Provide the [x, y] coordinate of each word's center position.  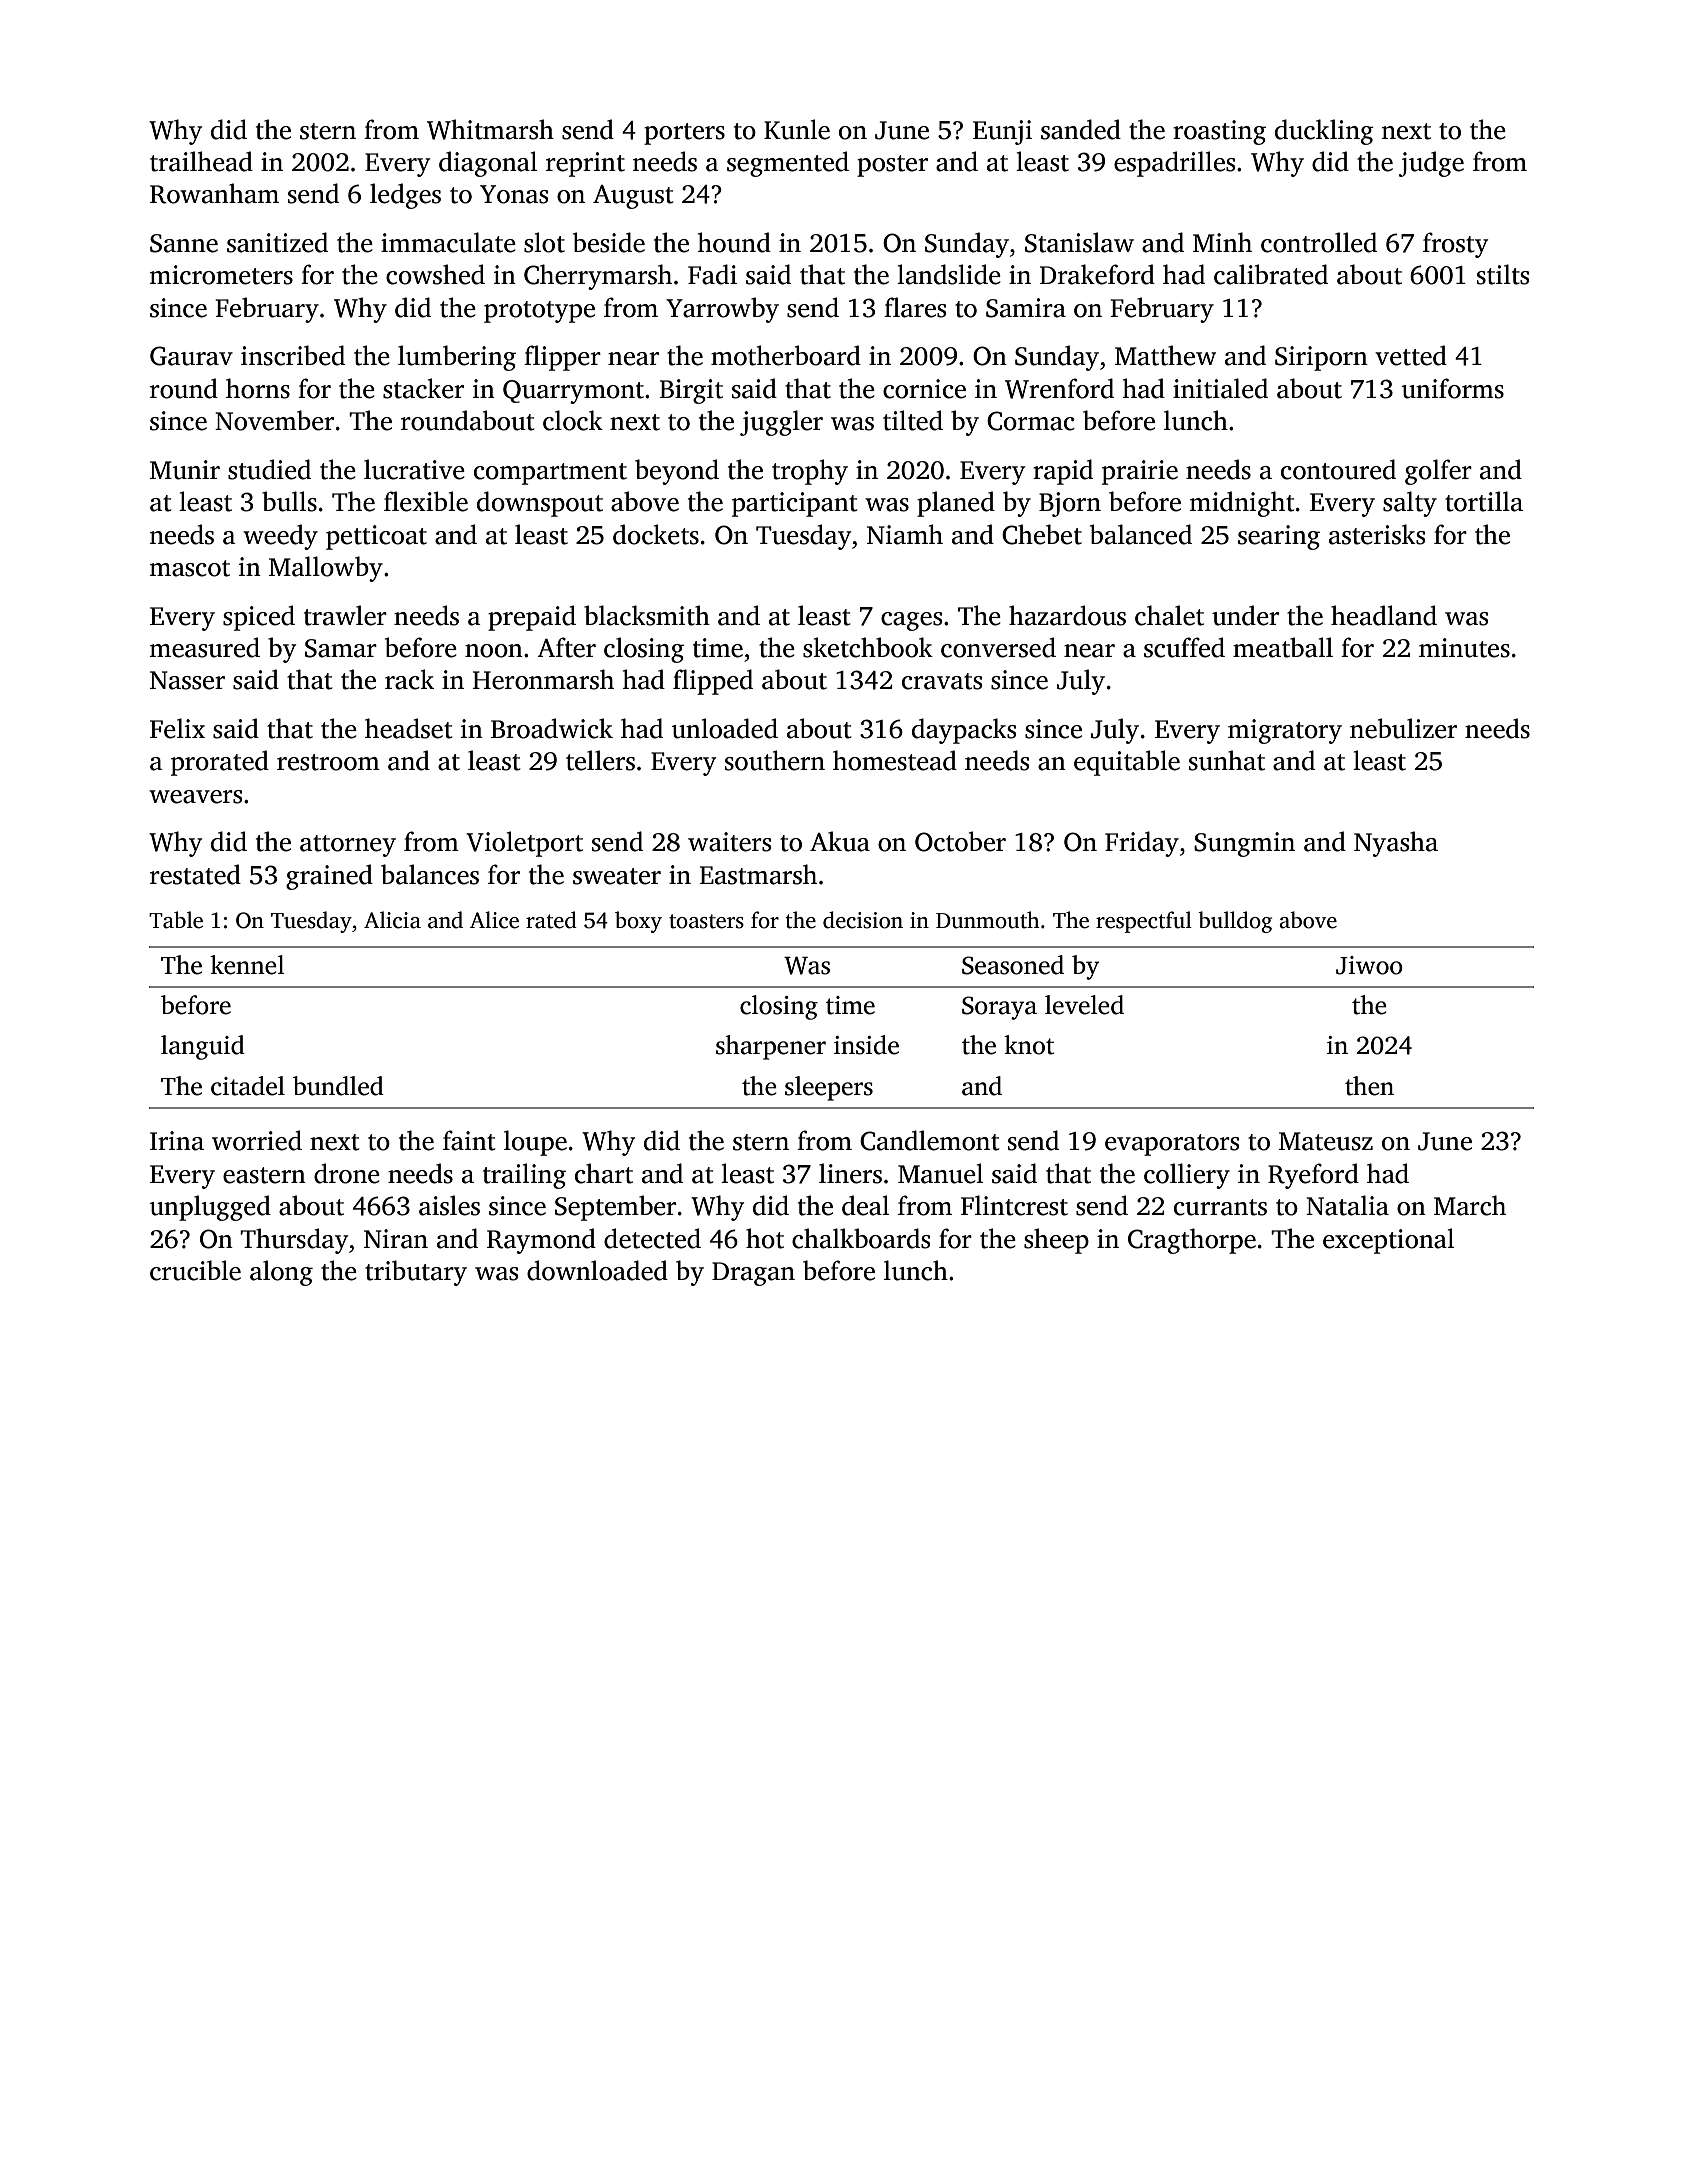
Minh [1222, 242]
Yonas [514, 194]
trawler [345, 615]
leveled [1084, 1005]
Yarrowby [722, 310]
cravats [942, 681]
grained [329, 877]
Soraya [999, 1008]
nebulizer [1403, 728]
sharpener [771, 1047]
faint [469, 1140]
